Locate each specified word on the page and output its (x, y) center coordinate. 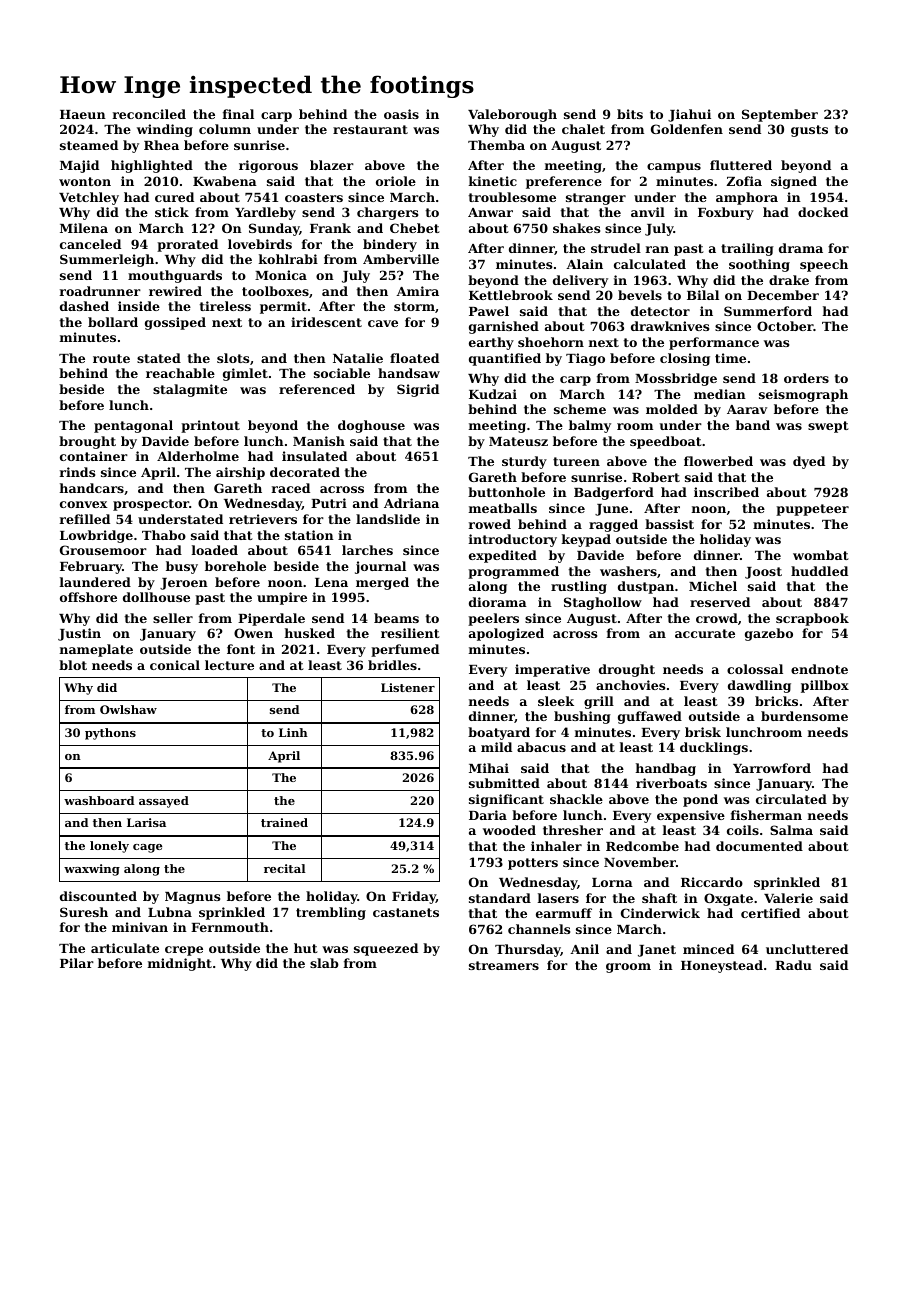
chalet (583, 129)
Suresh (84, 912)
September (780, 115)
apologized (506, 634)
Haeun (83, 114)
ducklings (714, 748)
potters (533, 864)
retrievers (263, 519)
